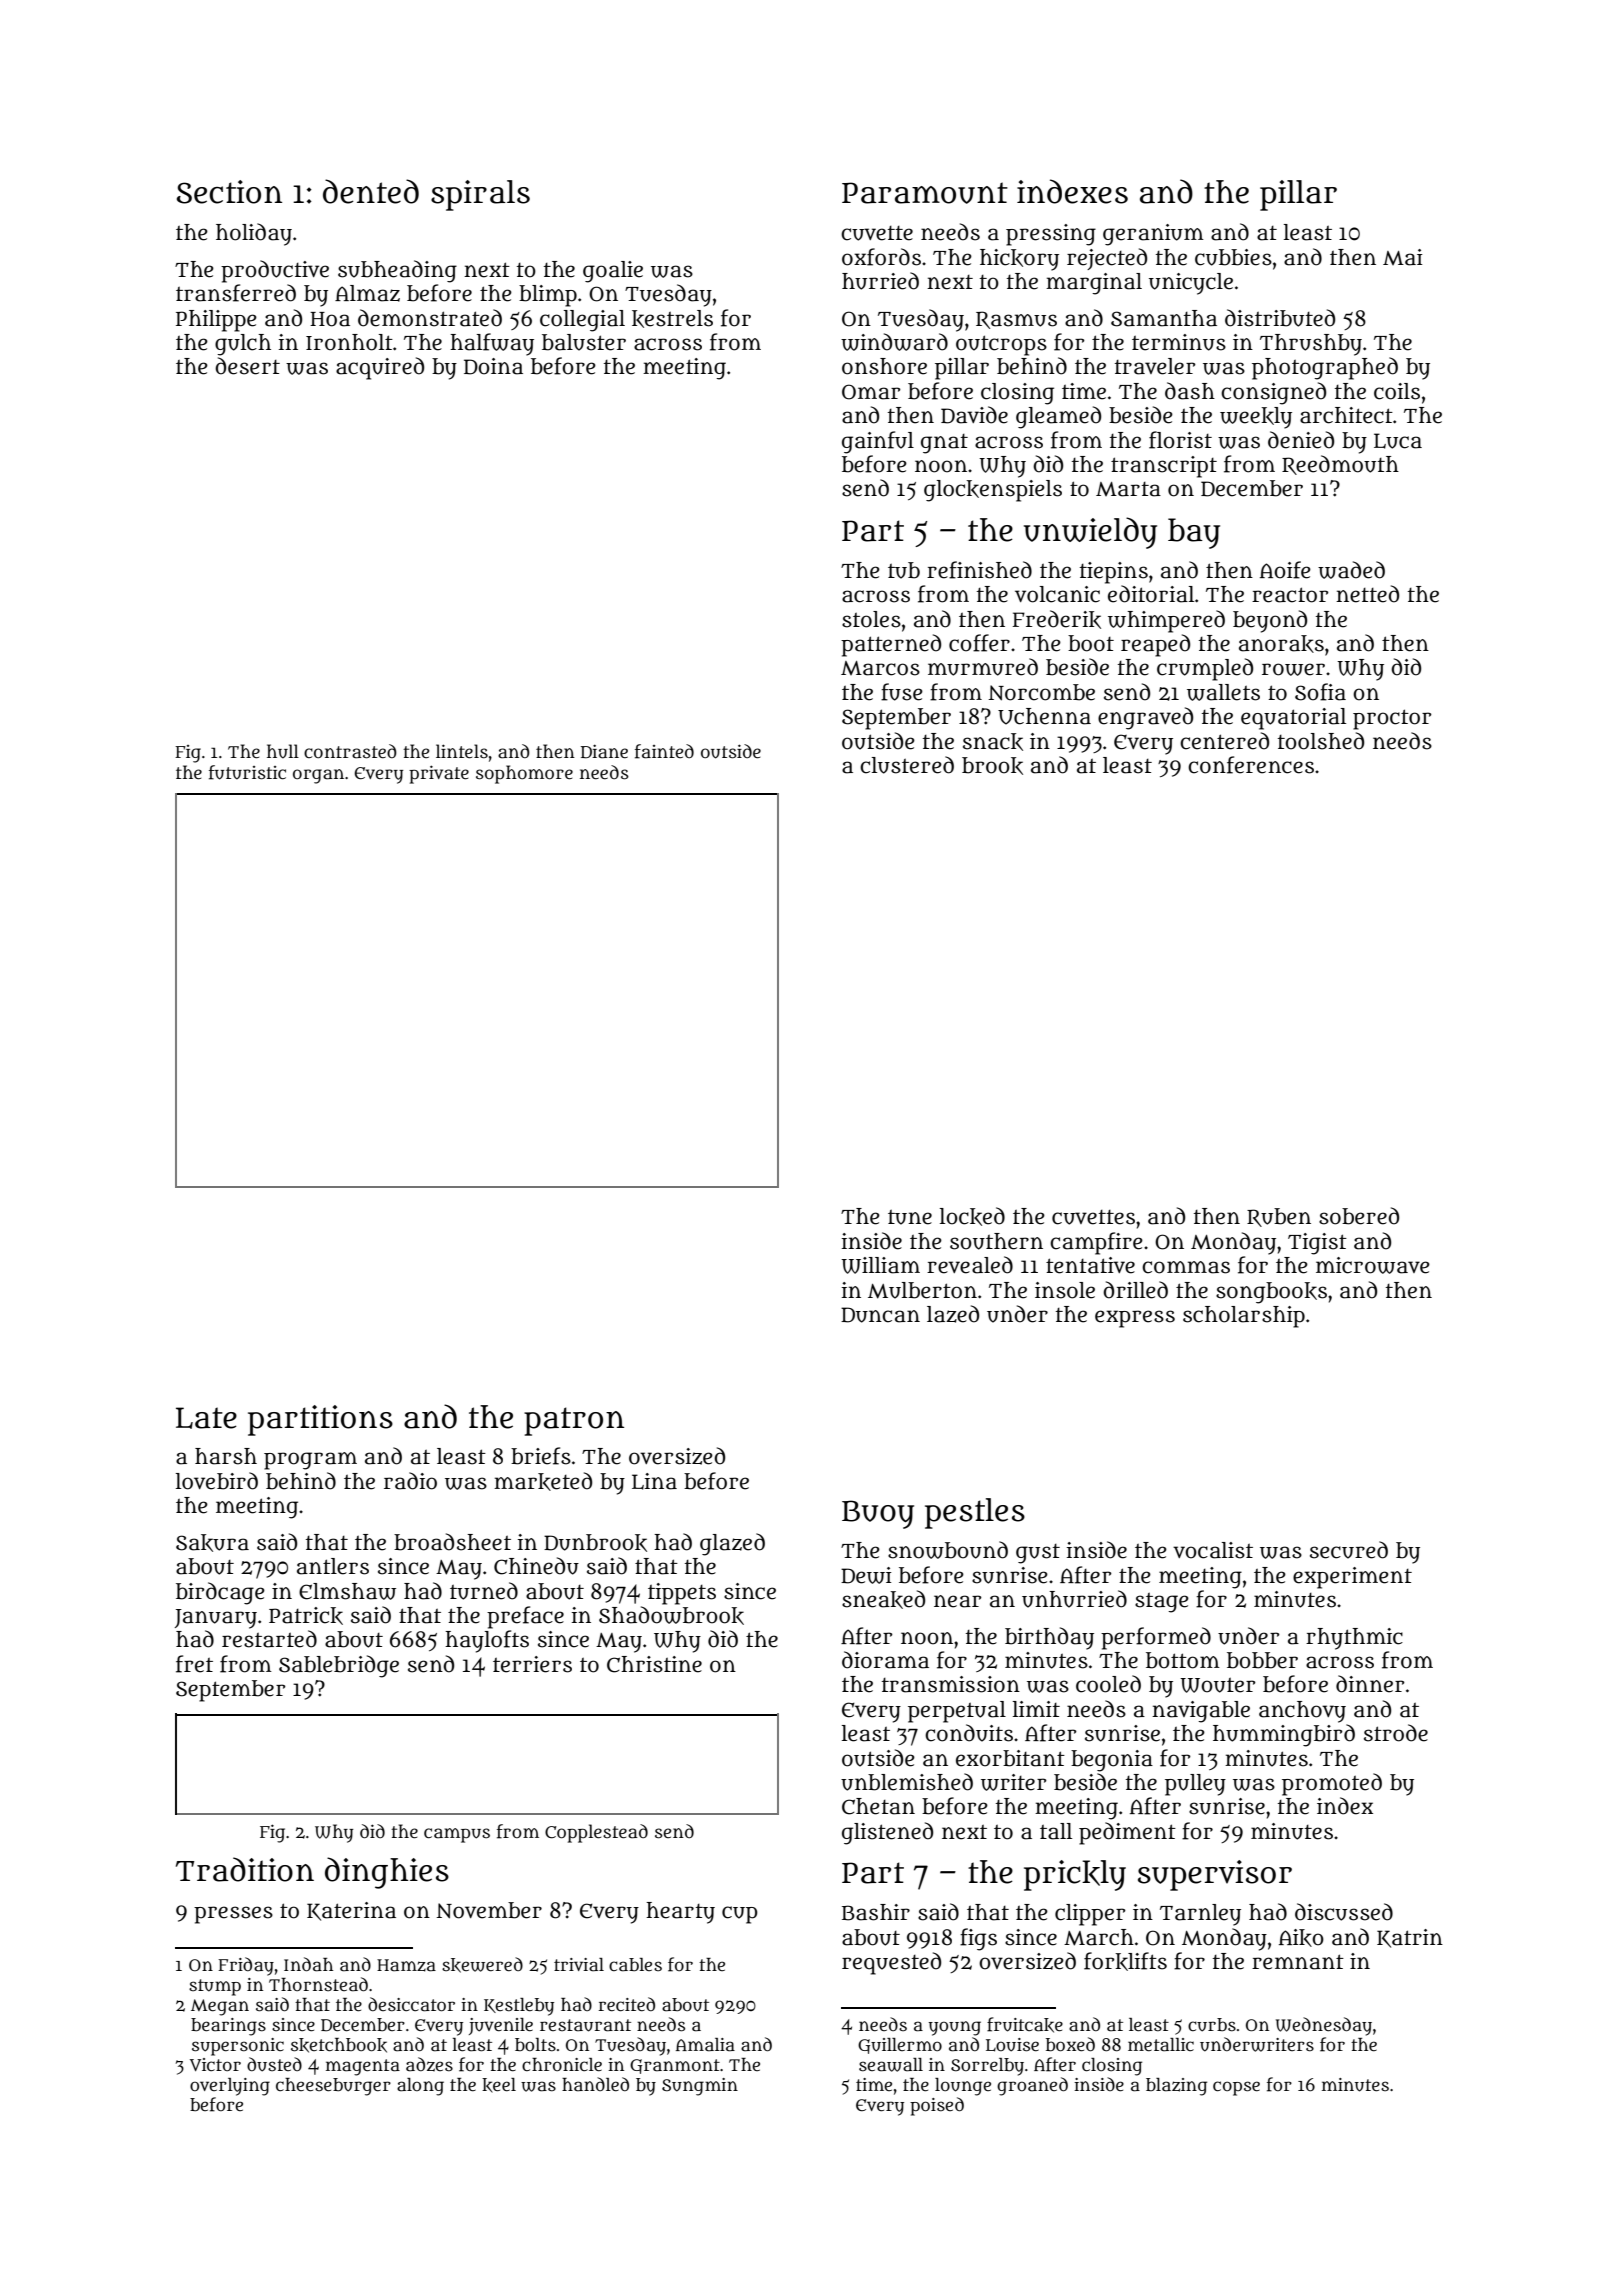  What do you see at coordinates (236, 293) in the document?
I see `transferred` at bounding box center [236, 293].
